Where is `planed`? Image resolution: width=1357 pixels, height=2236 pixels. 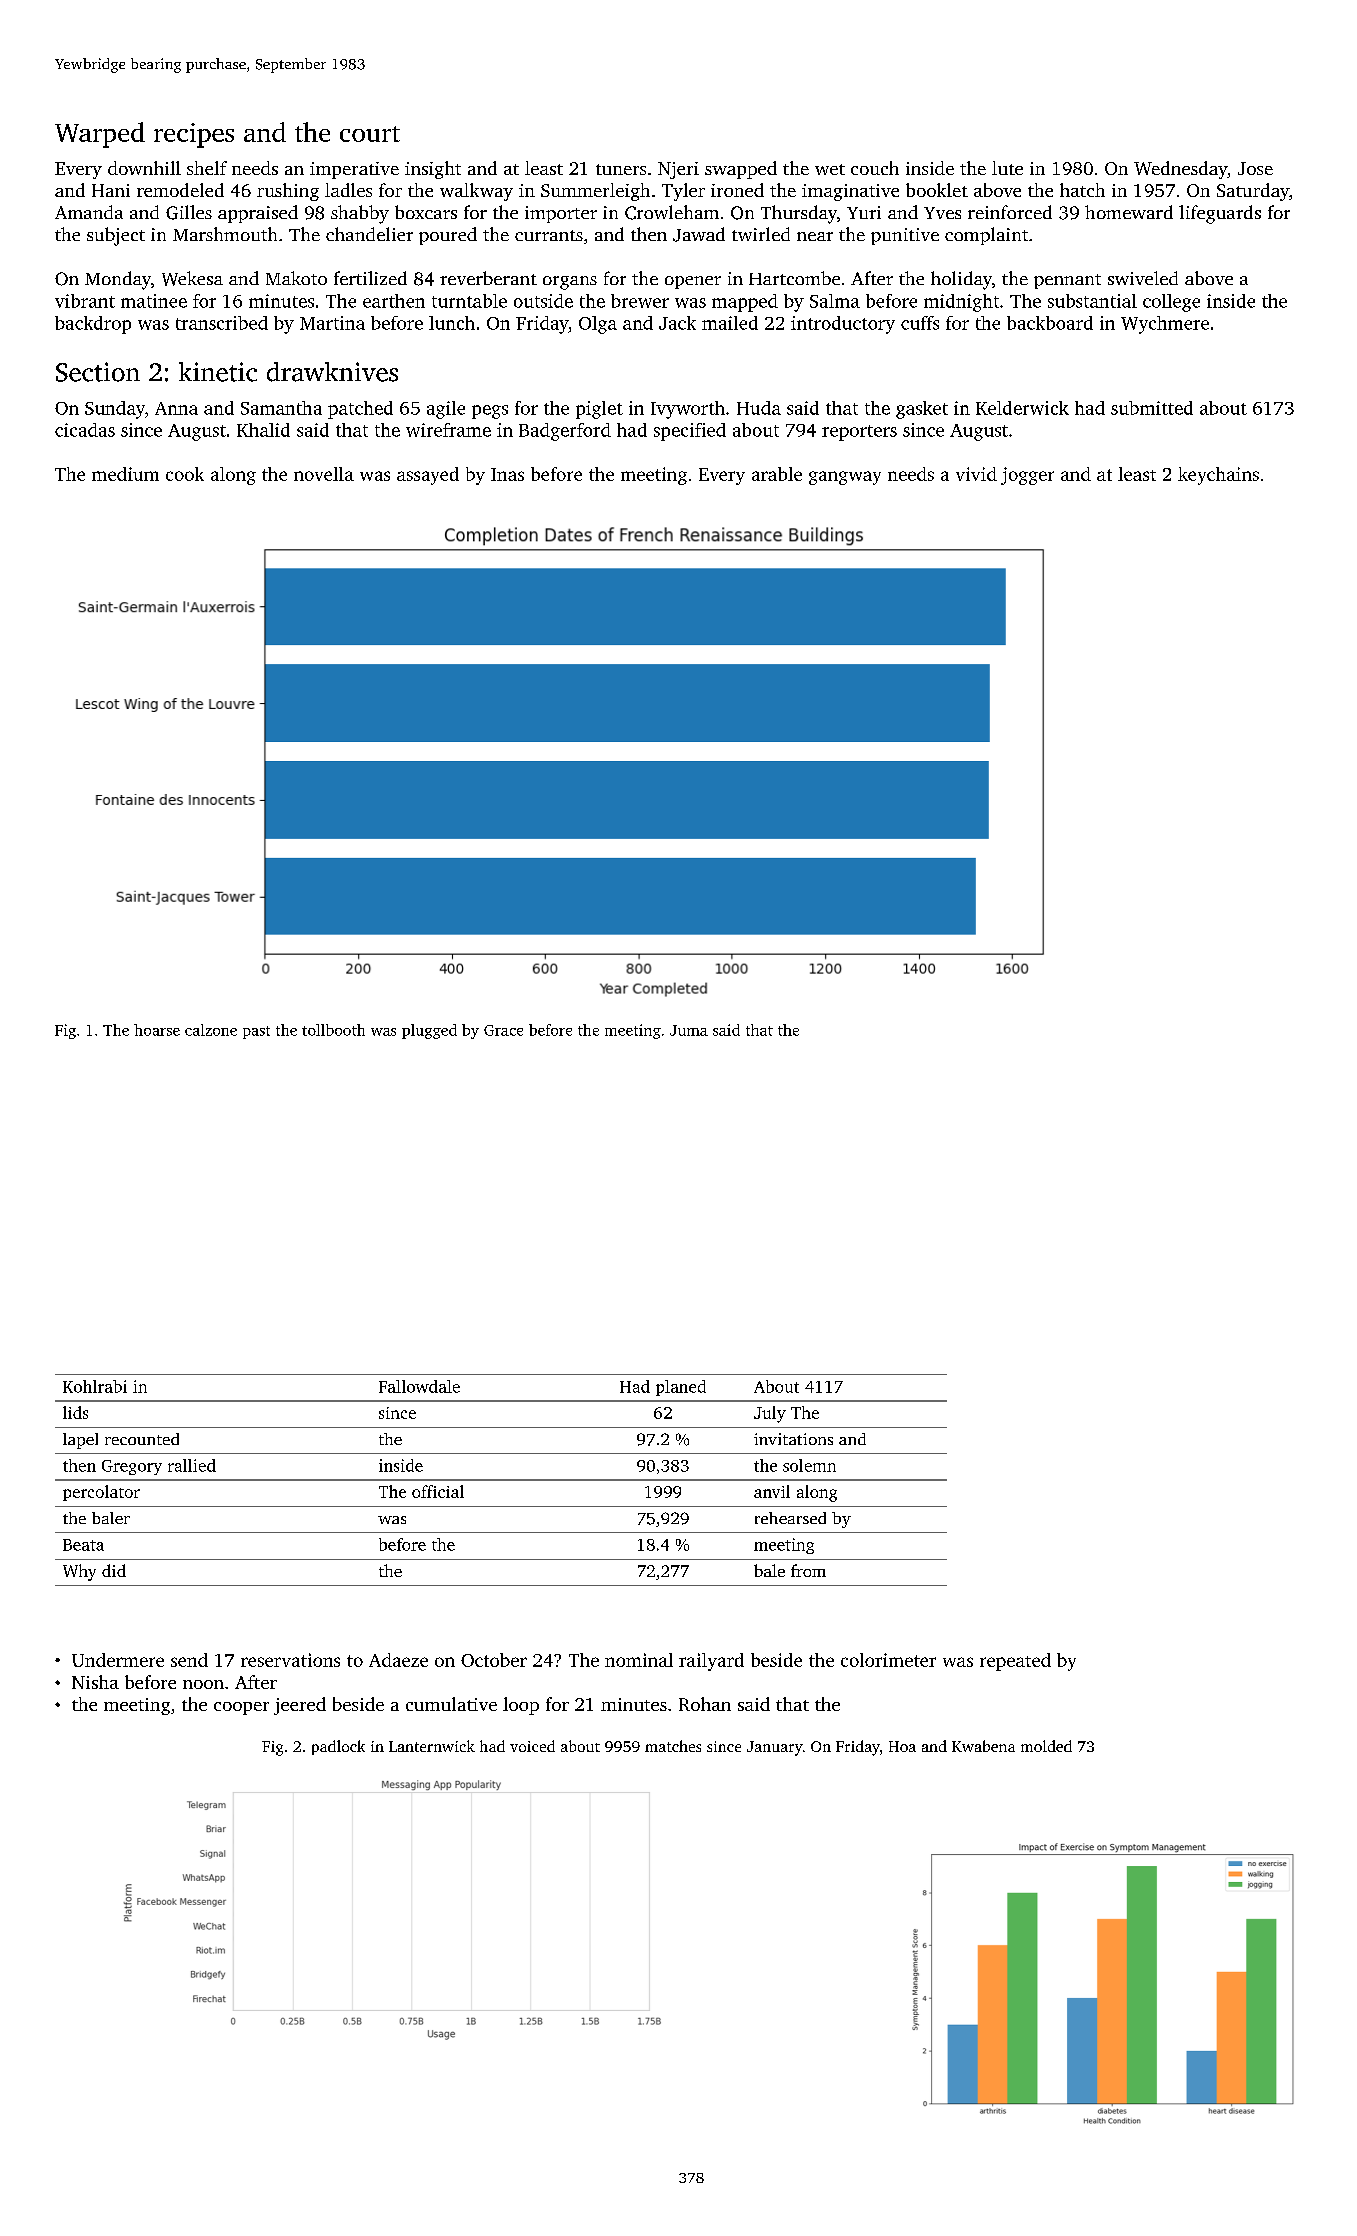
planed is located at coordinates (681, 1388).
